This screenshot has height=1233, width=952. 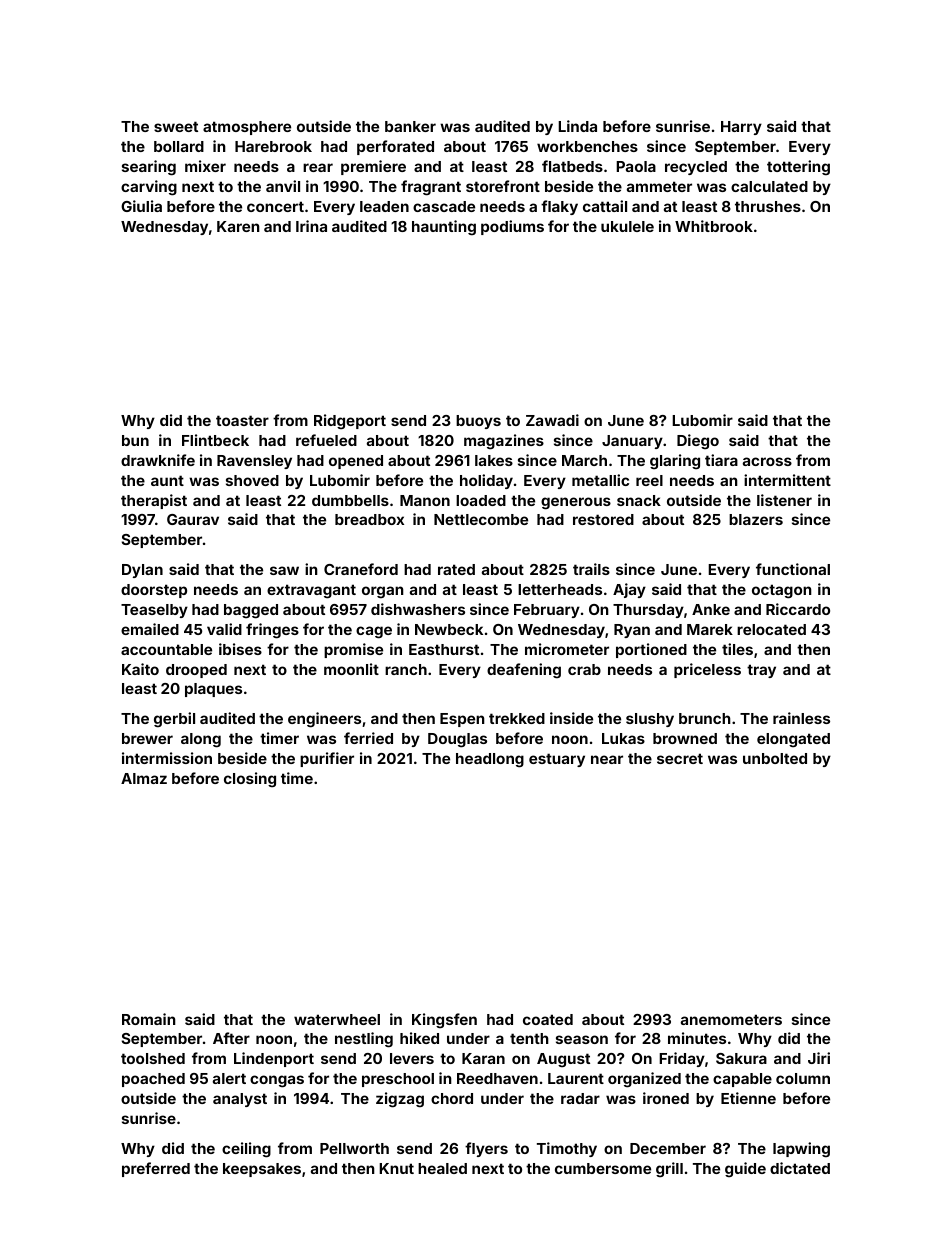 What do you see at coordinates (156, 1169) in the screenshot?
I see `preferred` at bounding box center [156, 1169].
